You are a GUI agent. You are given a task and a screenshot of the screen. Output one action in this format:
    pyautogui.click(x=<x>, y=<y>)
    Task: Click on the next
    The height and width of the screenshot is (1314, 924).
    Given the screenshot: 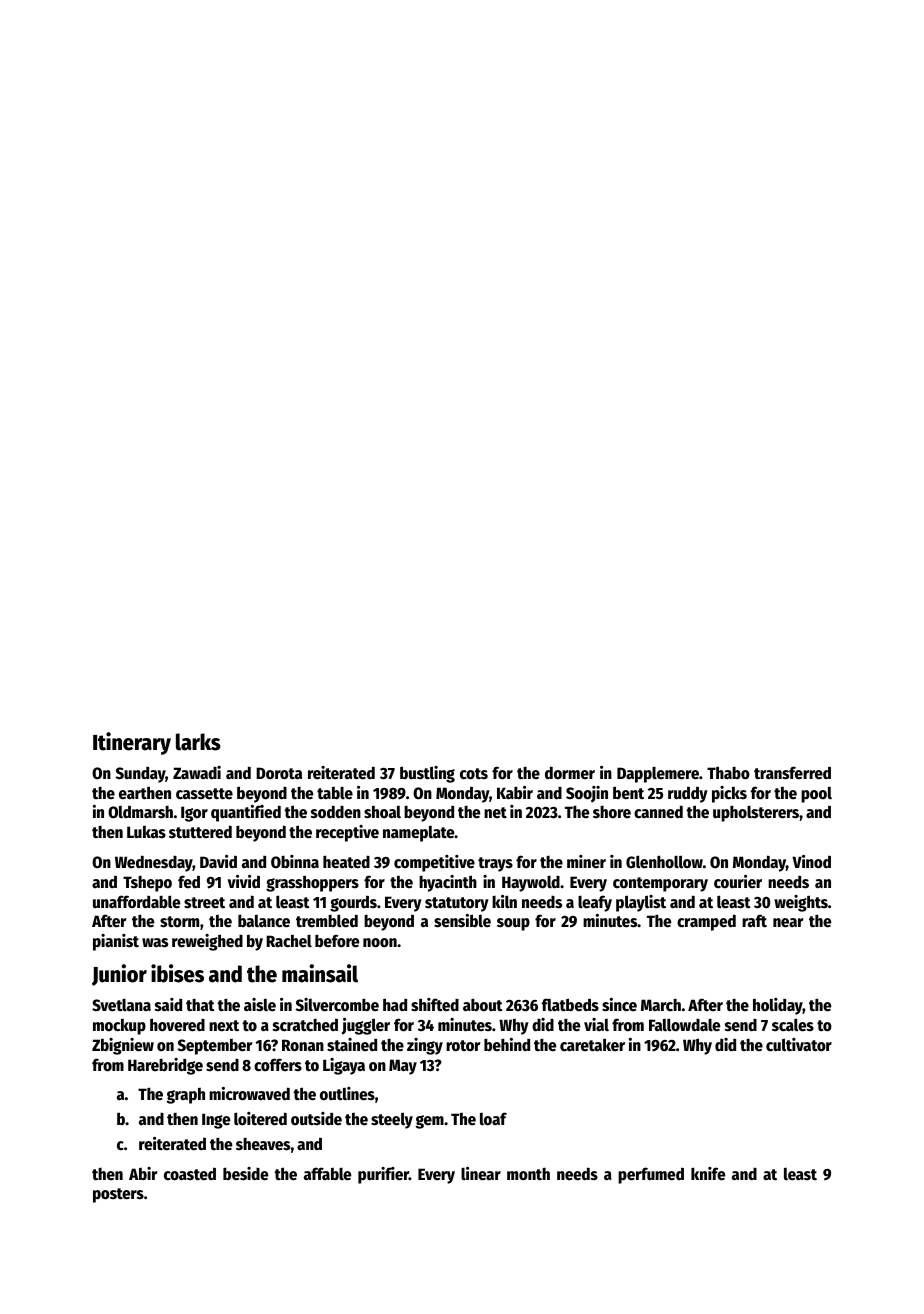 What is the action you would take?
    pyautogui.click(x=224, y=1026)
